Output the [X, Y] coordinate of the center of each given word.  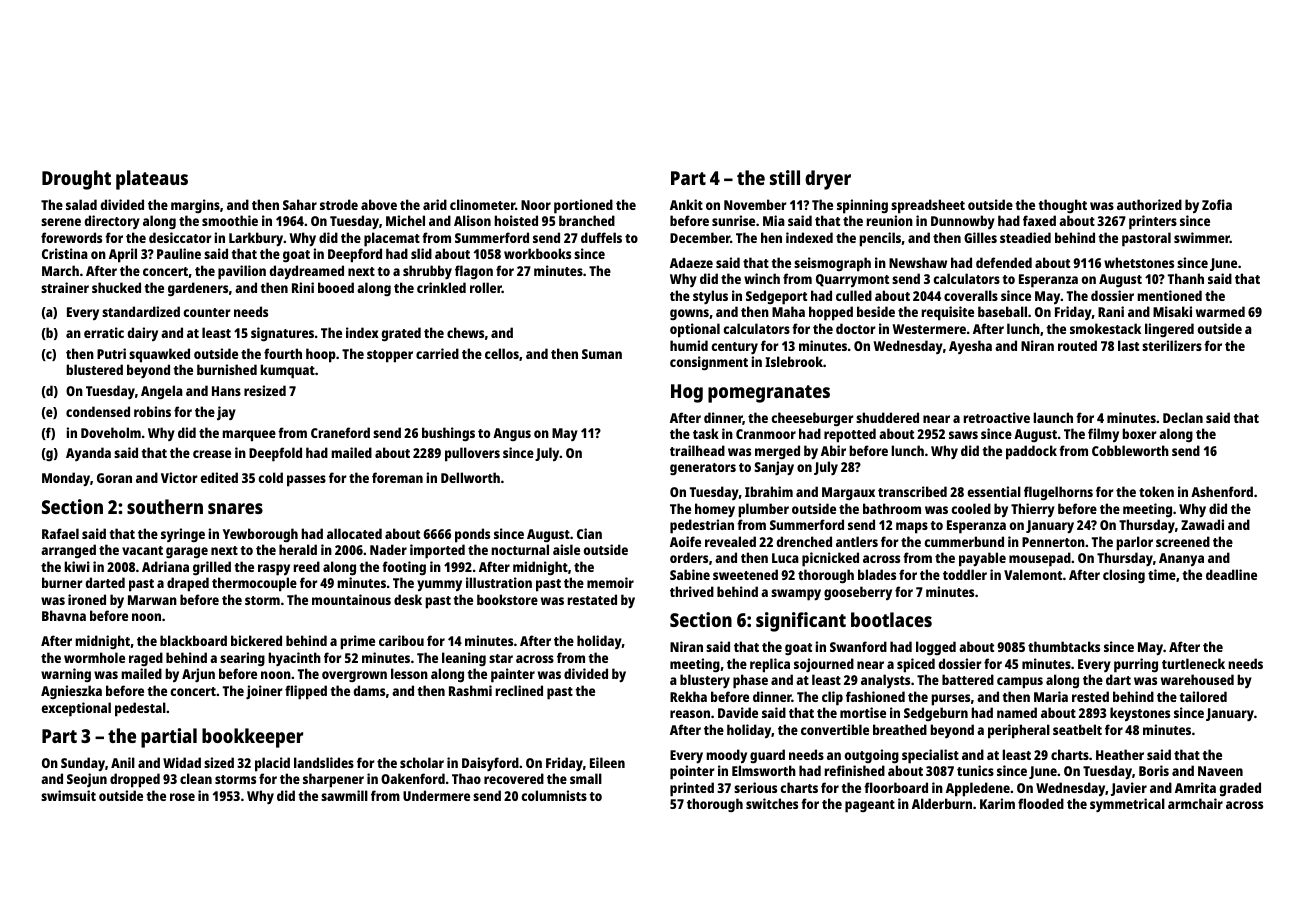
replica [770, 665]
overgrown [354, 676]
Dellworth [470, 477]
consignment [709, 363]
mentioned [1169, 295]
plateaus [152, 180]
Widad [182, 762]
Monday [66, 479]
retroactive [997, 417]
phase [750, 681]
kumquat [287, 371]
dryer [828, 180]
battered [968, 679]
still [785, 177]
